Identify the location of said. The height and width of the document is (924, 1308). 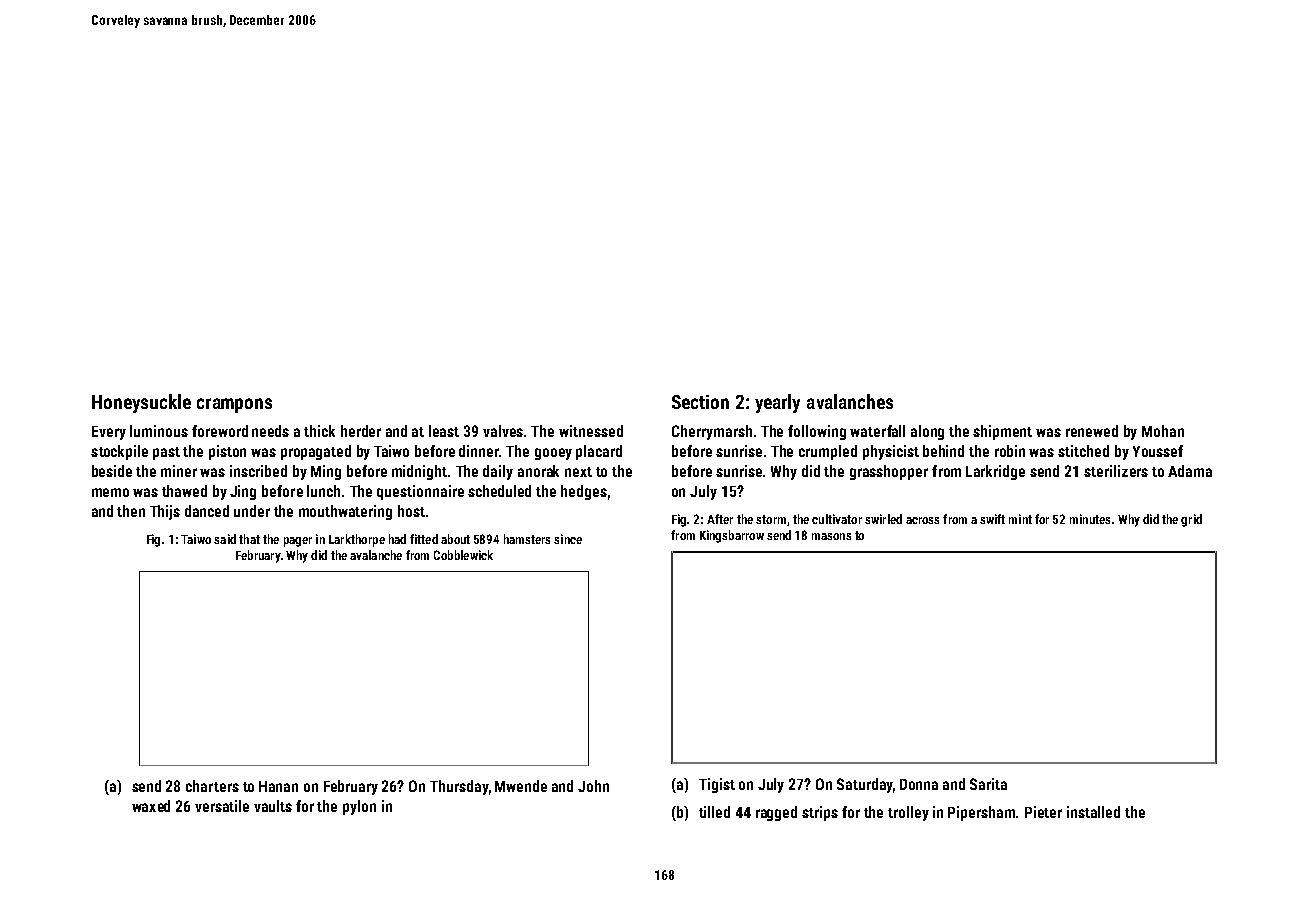
(225, 539).
